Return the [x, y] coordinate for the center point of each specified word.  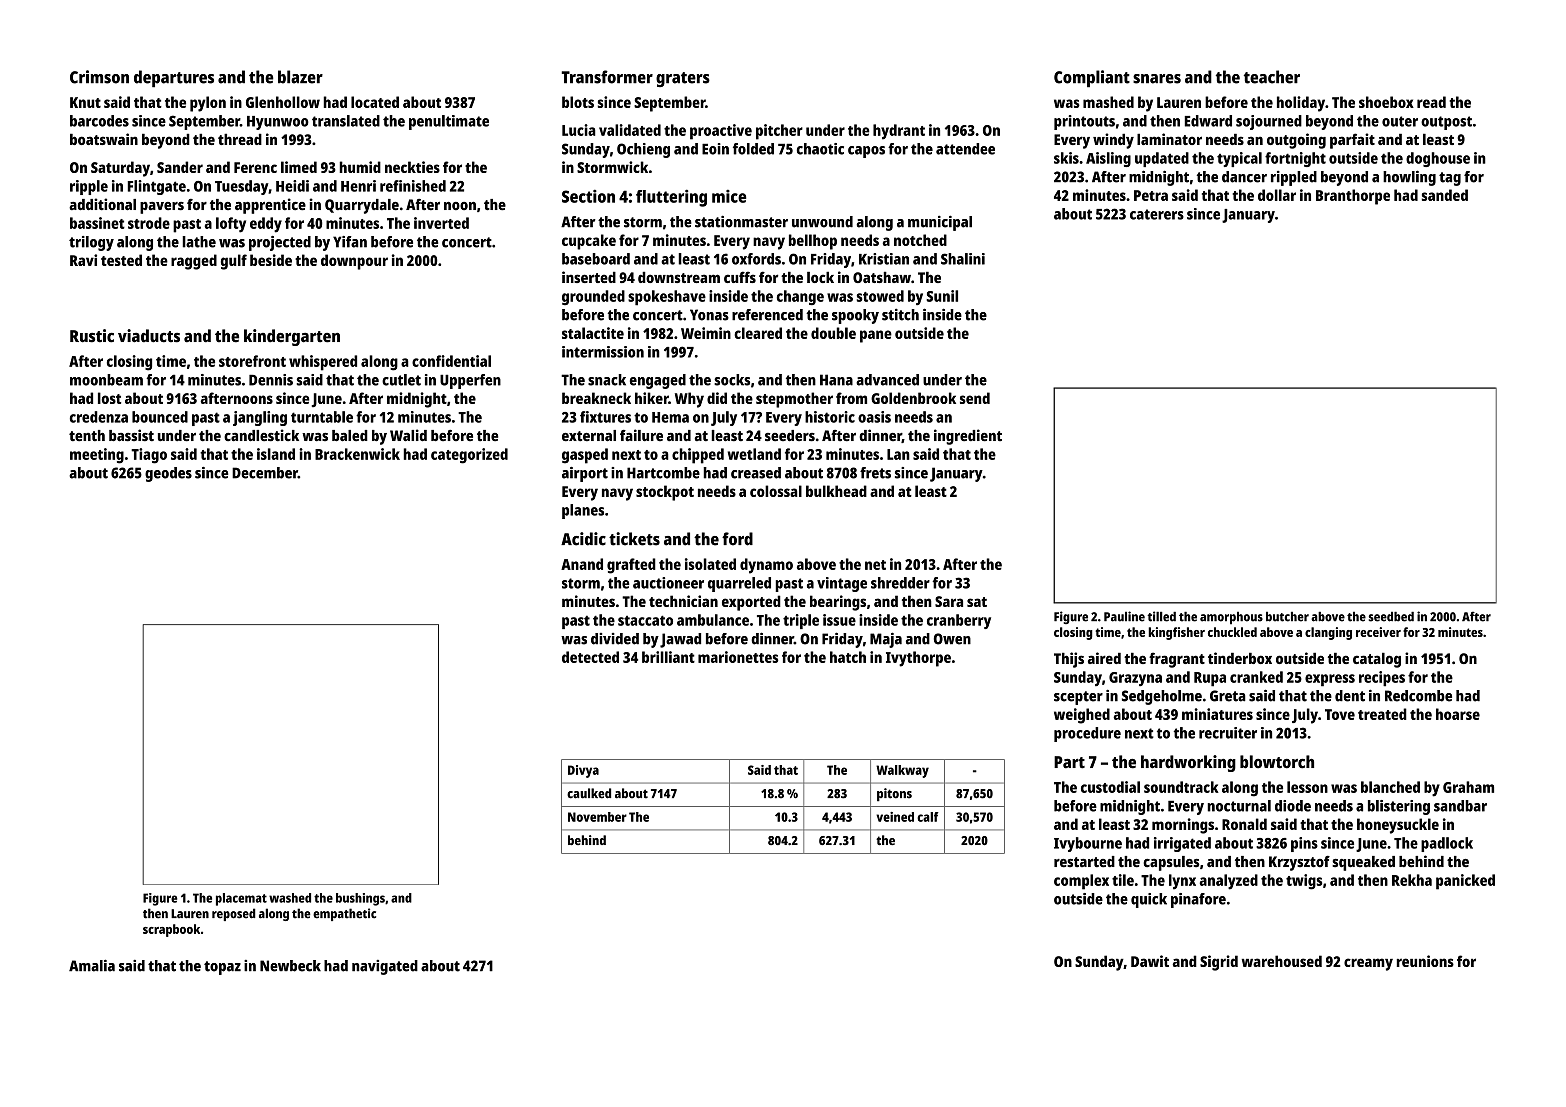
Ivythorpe [918, 659]
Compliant [1092, 79]
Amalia [92, 965]
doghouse [1438, 159]
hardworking [1188, 763]
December [265, 473]
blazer [300, 77]
